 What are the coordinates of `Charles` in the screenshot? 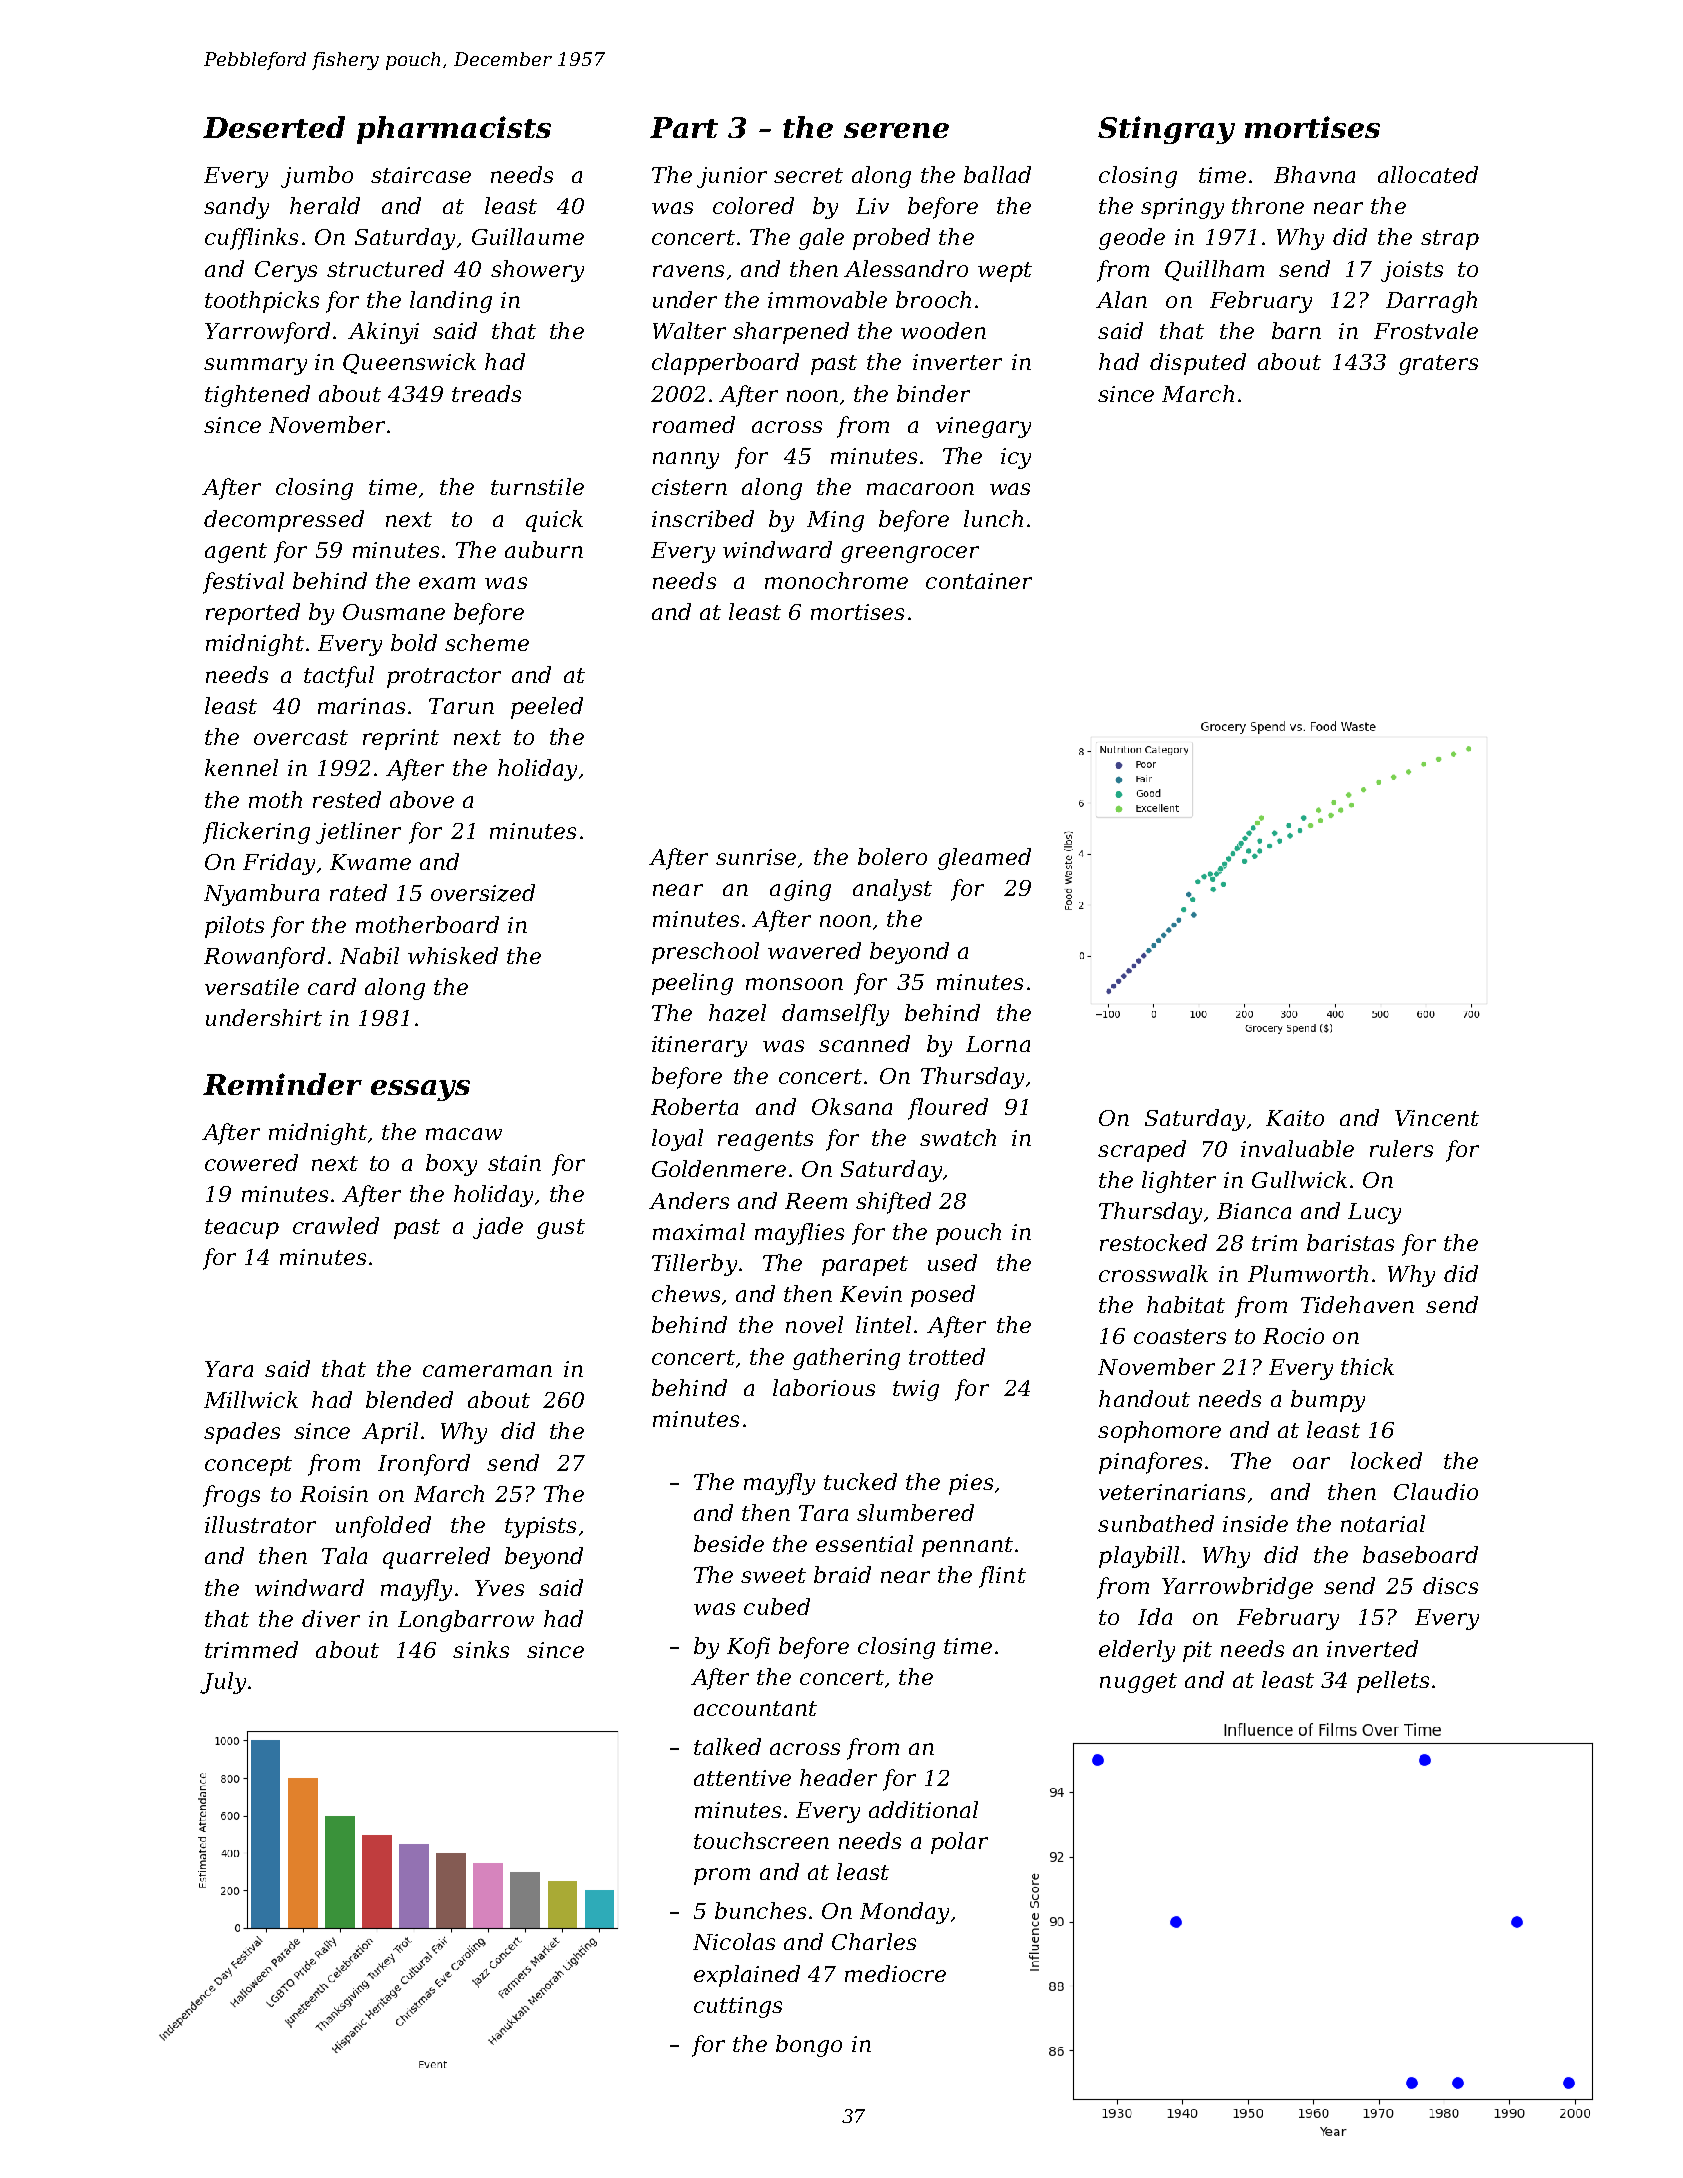 It's located at (874, 1941).
